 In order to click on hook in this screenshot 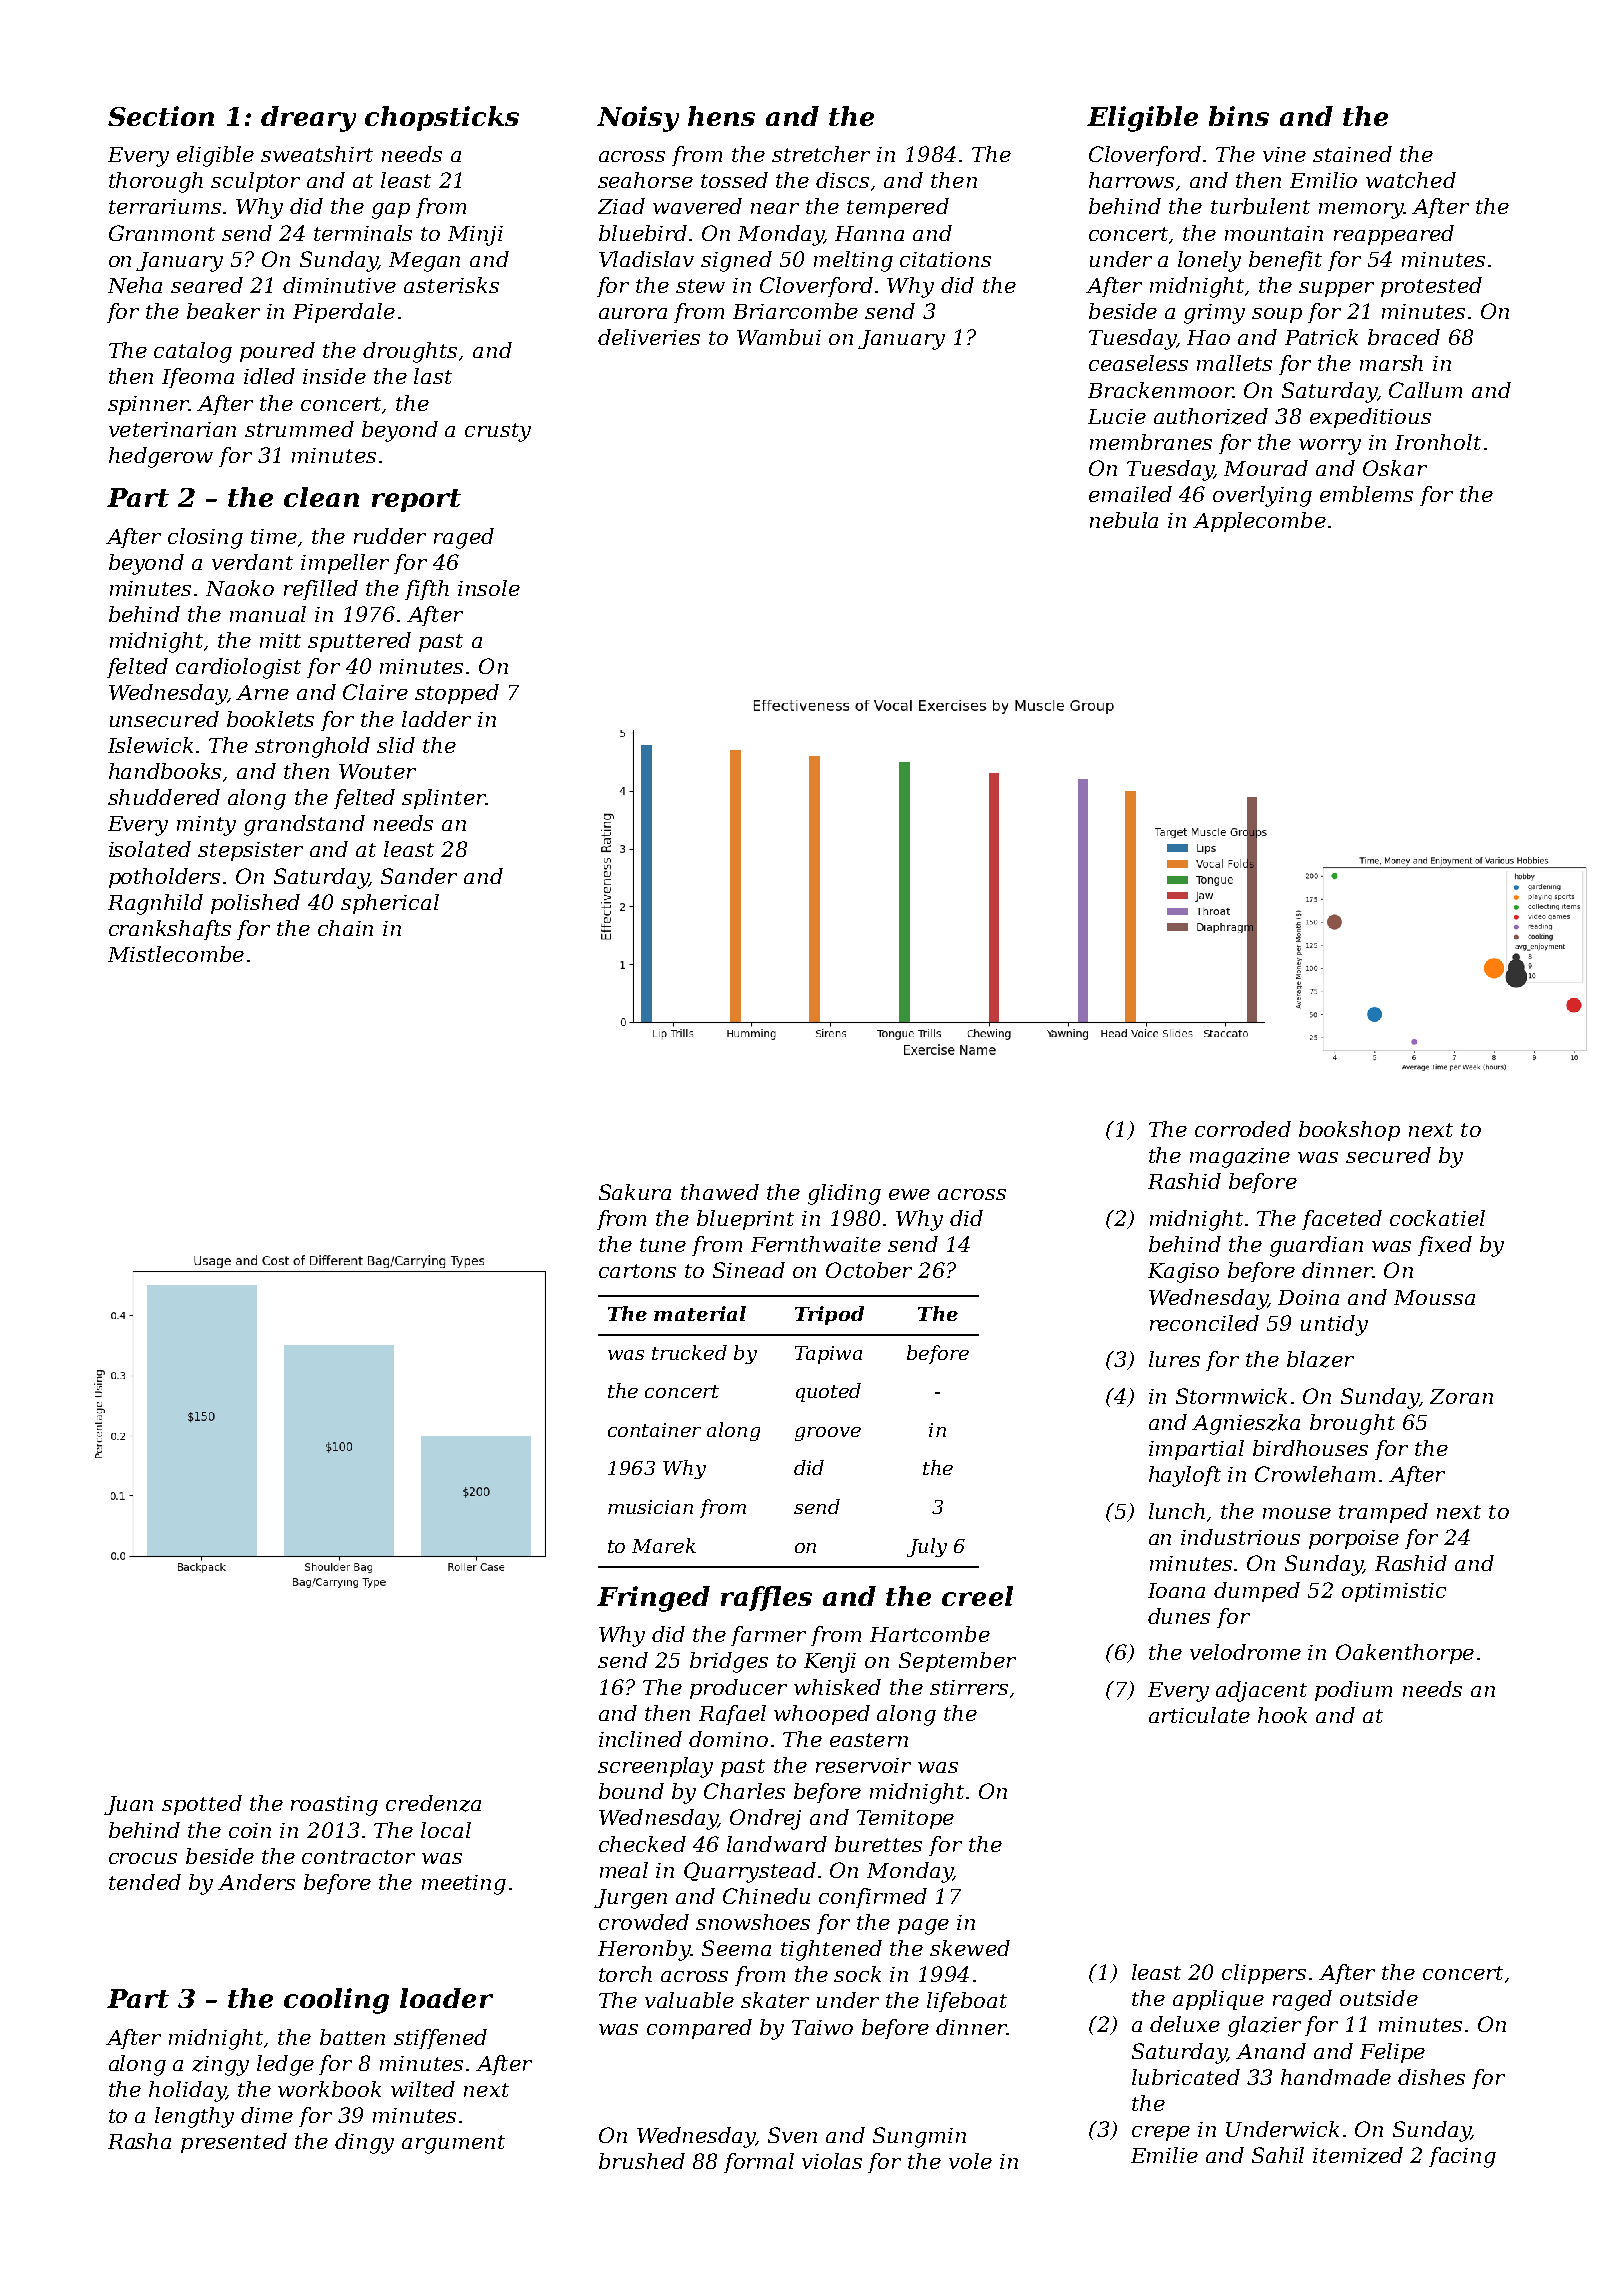, I will do `click(1282, 1715)`.
